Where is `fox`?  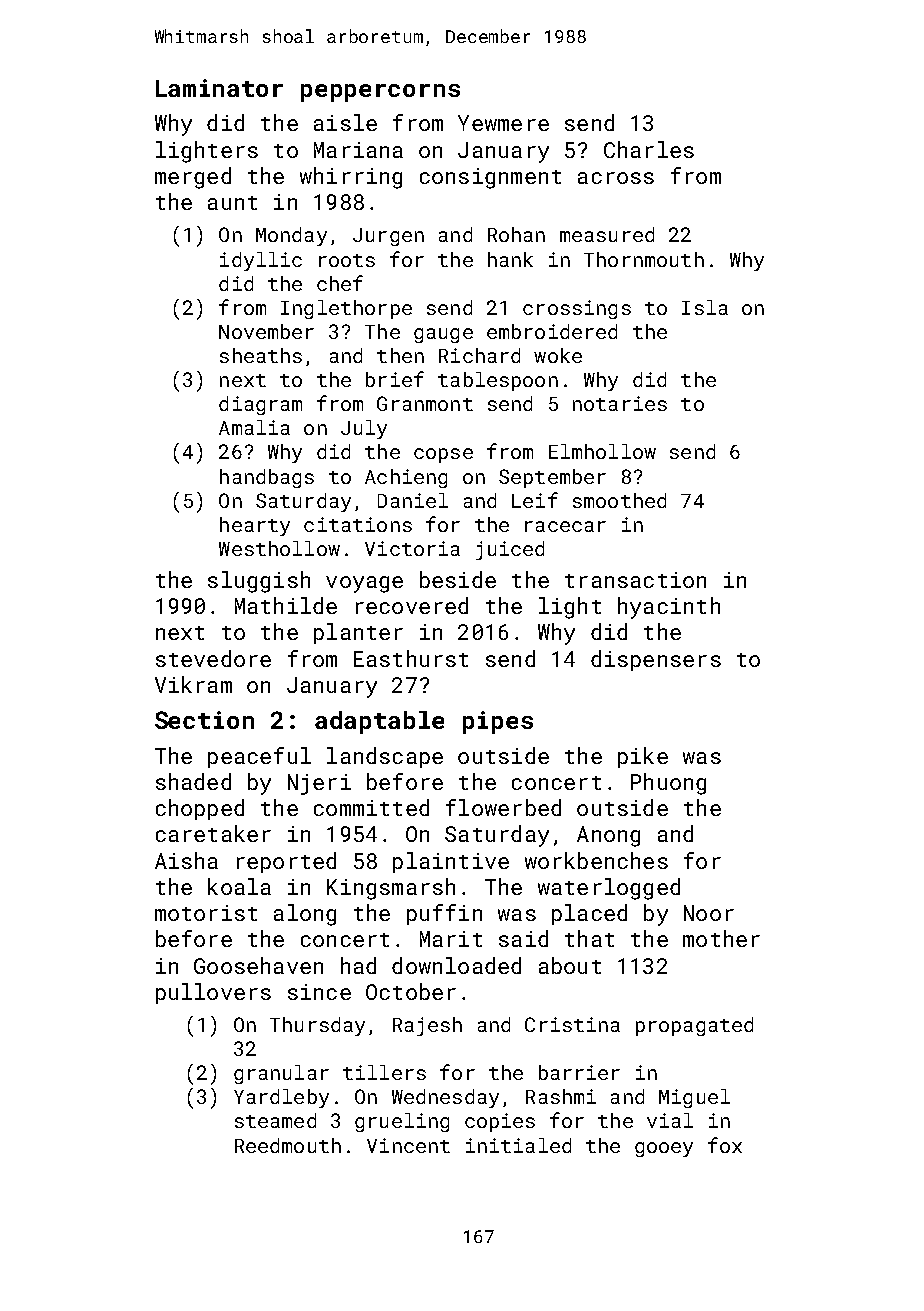
fox is located at coordinates (725, 1145).
